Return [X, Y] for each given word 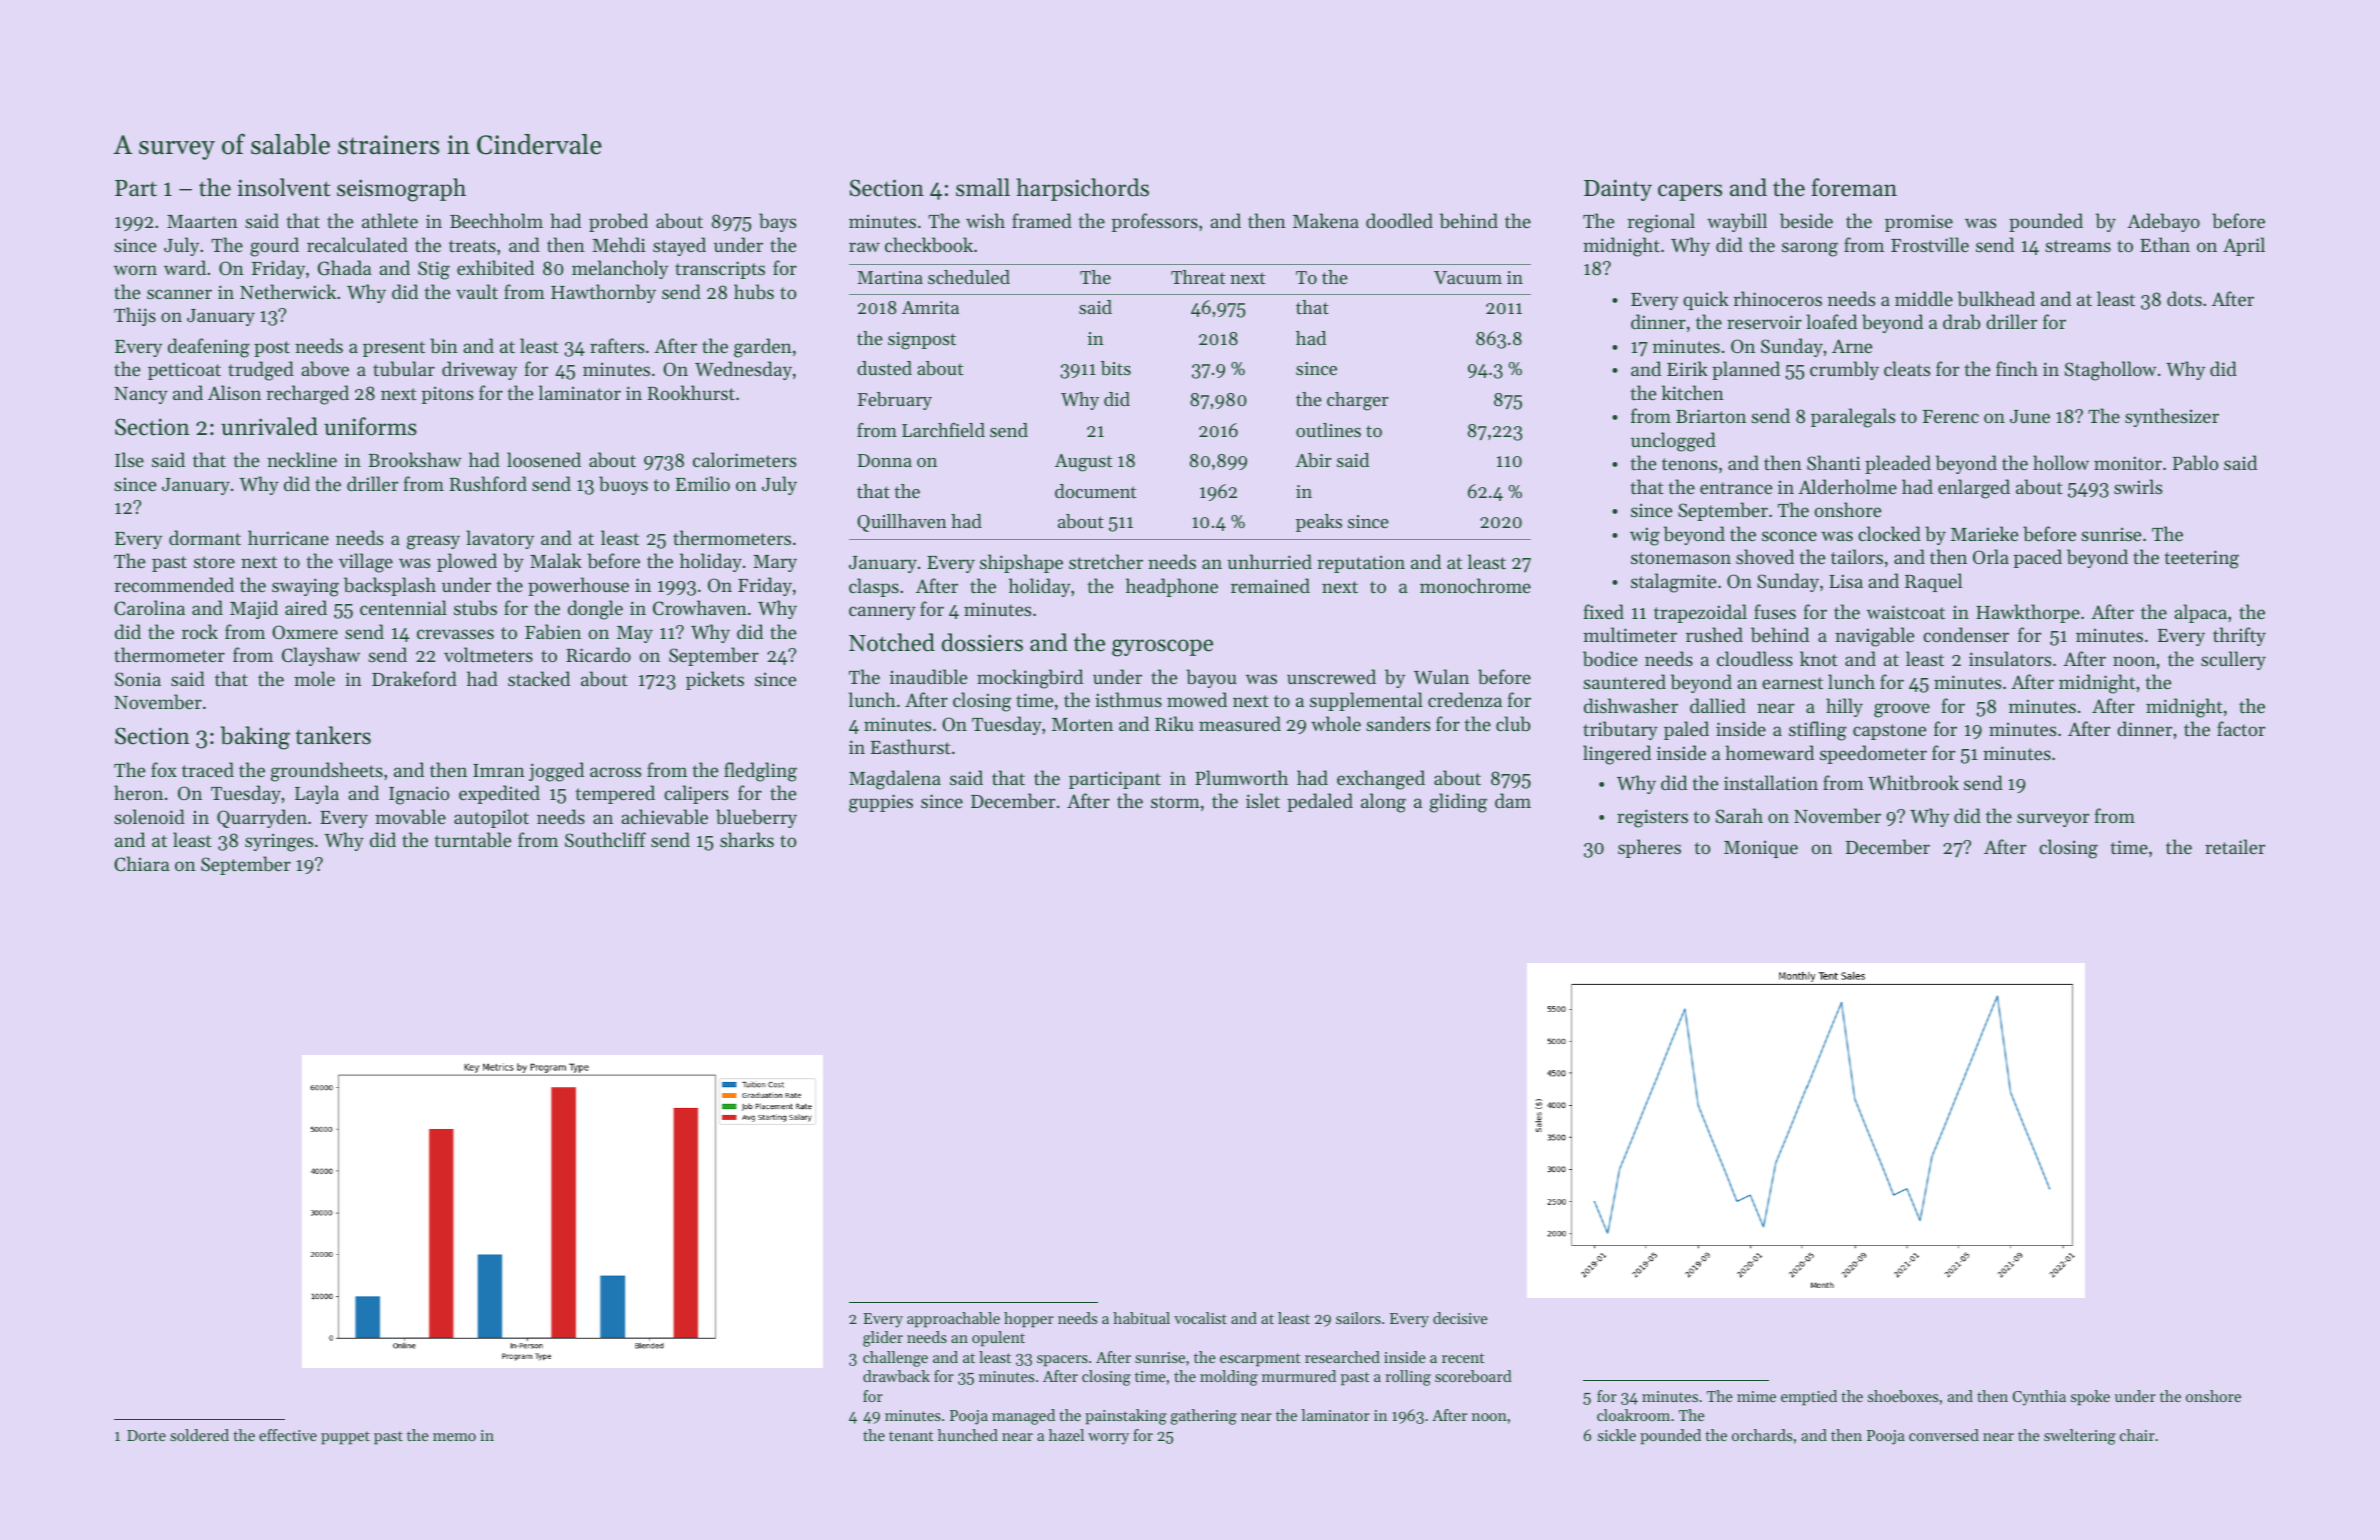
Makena [1326, 220]
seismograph [401, 190]
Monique [1761, 849]
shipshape [1021, 563]
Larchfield [943, 430]
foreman [1854, 187]
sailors [1358, 1318]
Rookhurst [691, 392]
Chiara [142, 863]
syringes [279, 842]
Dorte [146, 1435]
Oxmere [305, 632]
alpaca [2200, 613]
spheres [1649, 848]
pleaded [1898, 464]
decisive [1460, 1318]
